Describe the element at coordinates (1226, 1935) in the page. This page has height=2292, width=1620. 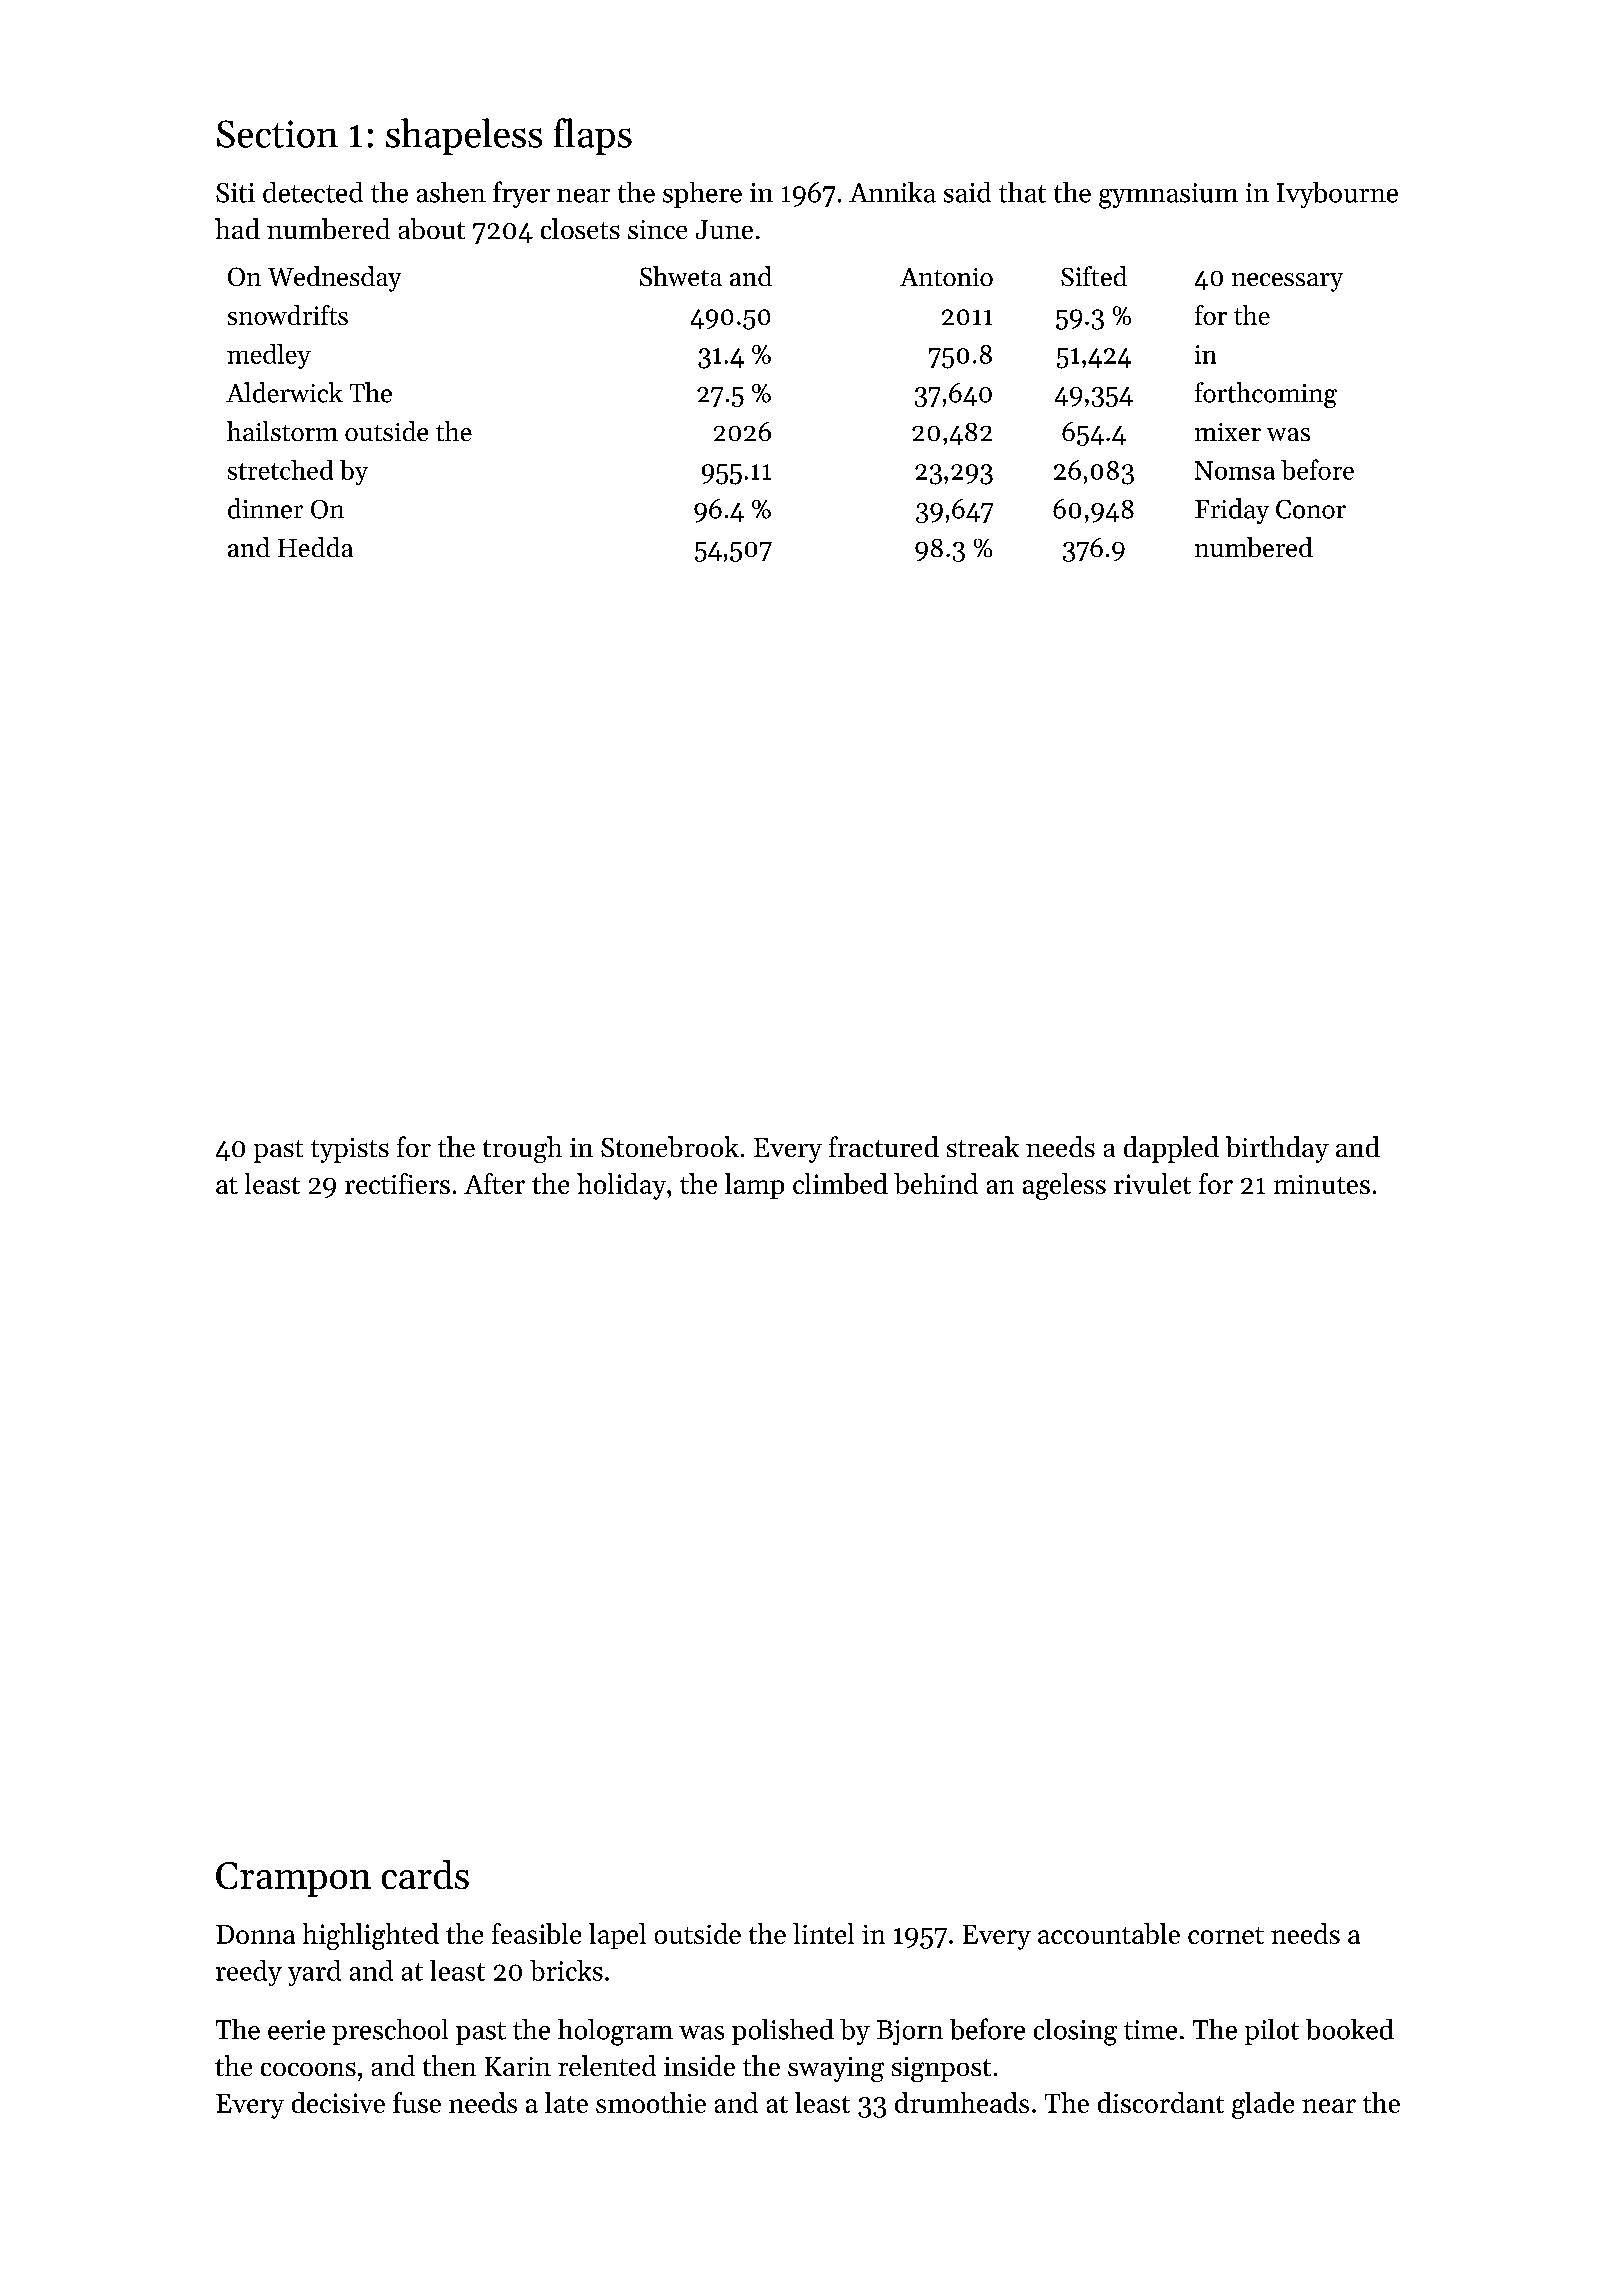
I see `cornet` at that location.
